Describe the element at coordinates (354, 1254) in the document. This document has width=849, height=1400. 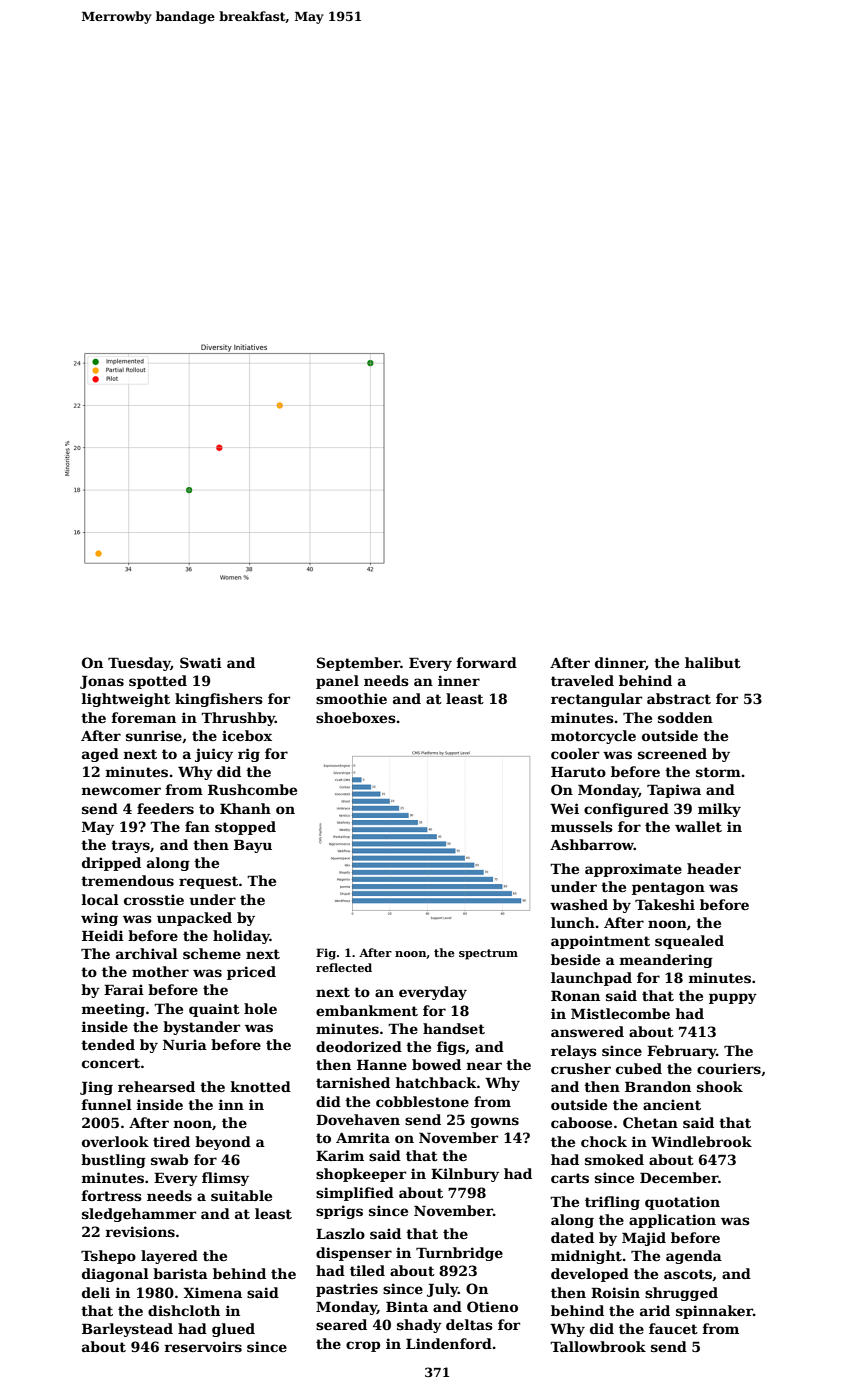
I see `dispenser` at that location.
